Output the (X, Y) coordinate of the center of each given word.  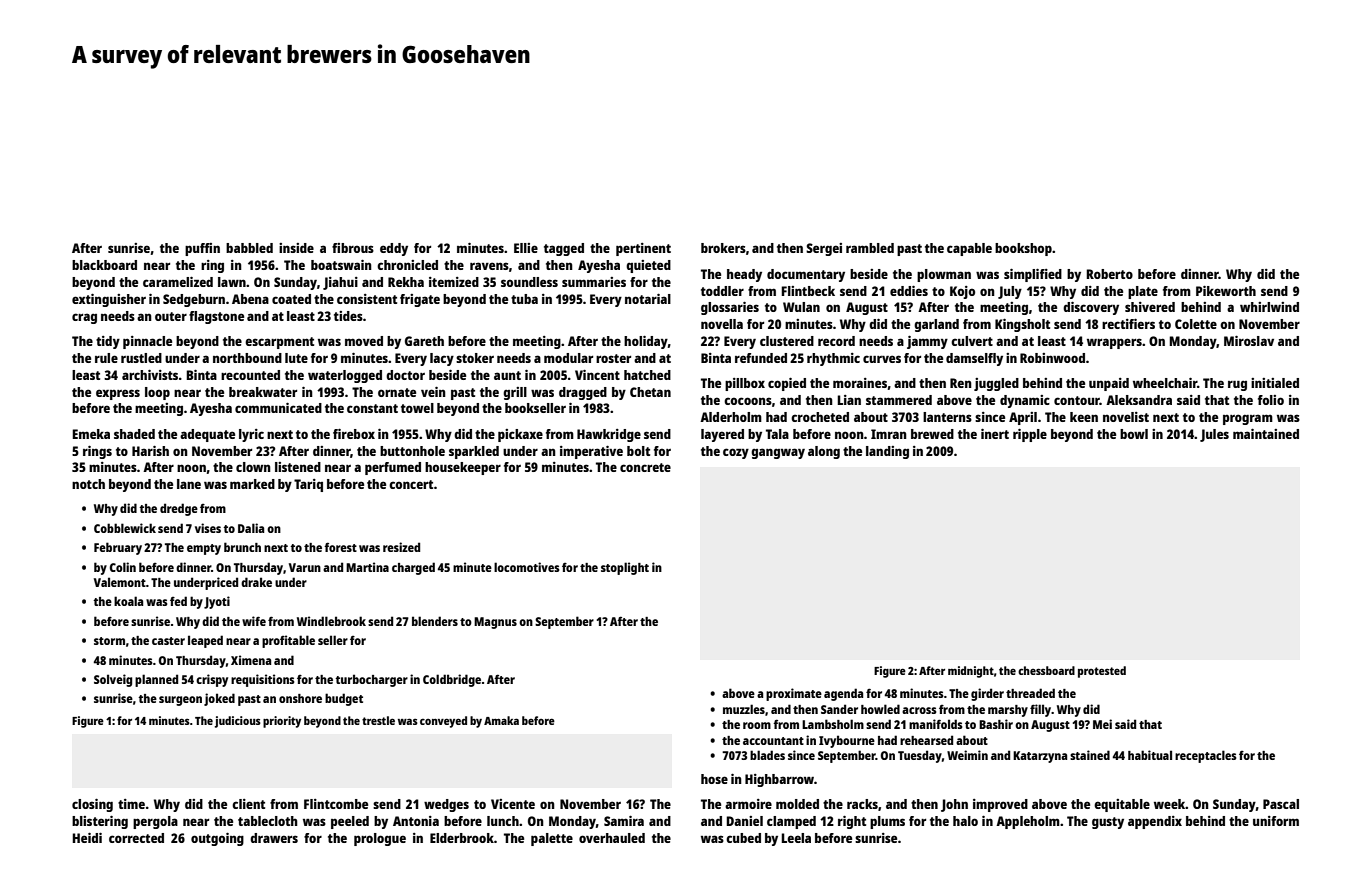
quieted (648, 266)
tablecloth (268, 821)
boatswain (341, 265)
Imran (889, 434)
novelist (1126, 417)
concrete (645, 467)
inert (995, 434)
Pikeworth (1226, 291)
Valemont (120, 582)
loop (157, 393)
